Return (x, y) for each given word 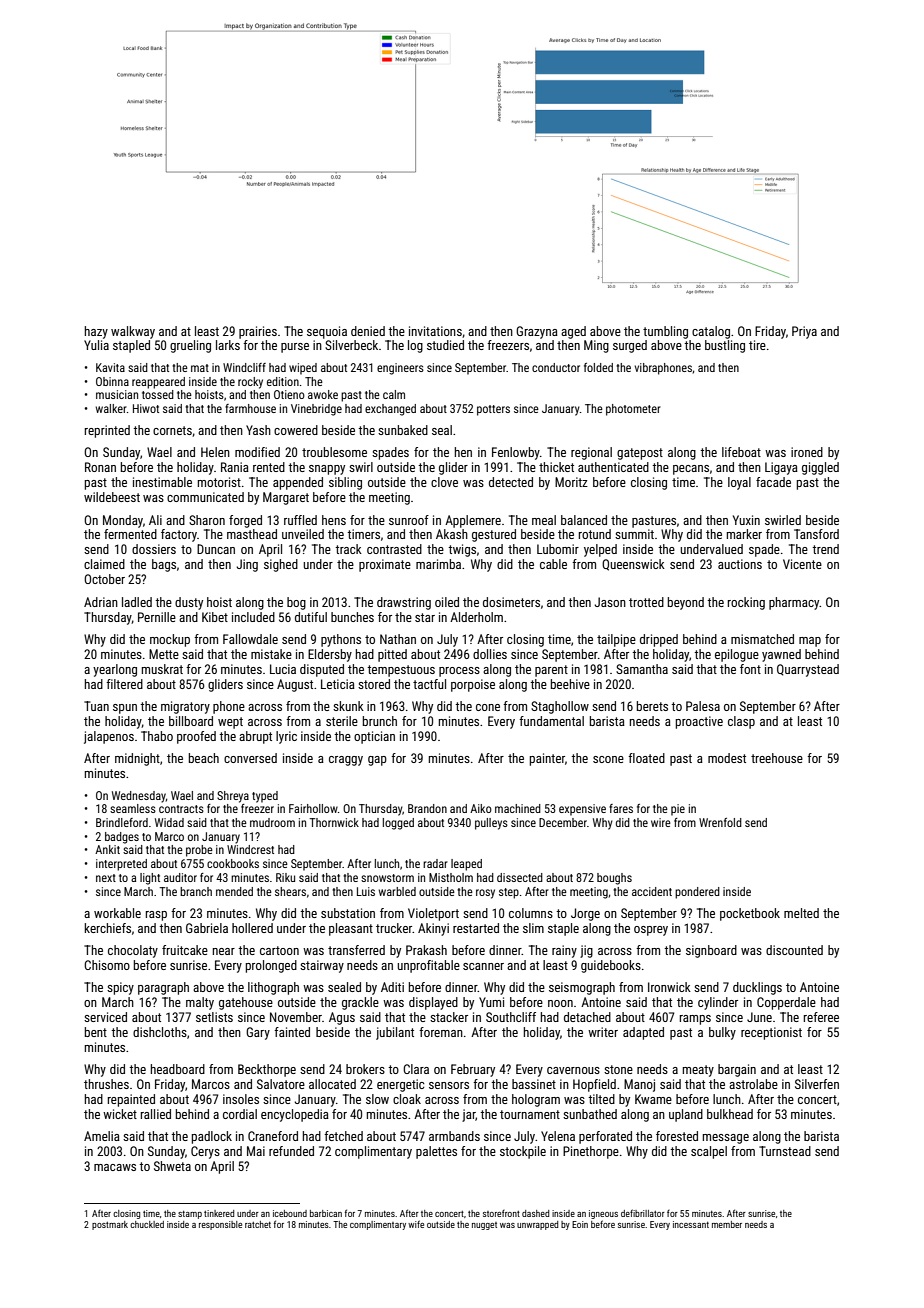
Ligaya (781, 468)
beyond (686, 603)
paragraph (163, 988)
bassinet (534, 1084)
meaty (698, 1071)
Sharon (207, 520)
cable (553, 564)
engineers (400, 369)
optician (374, 737)
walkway (133, 332)
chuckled (147, 1224)
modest (727, 758)
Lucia (283, 669)
